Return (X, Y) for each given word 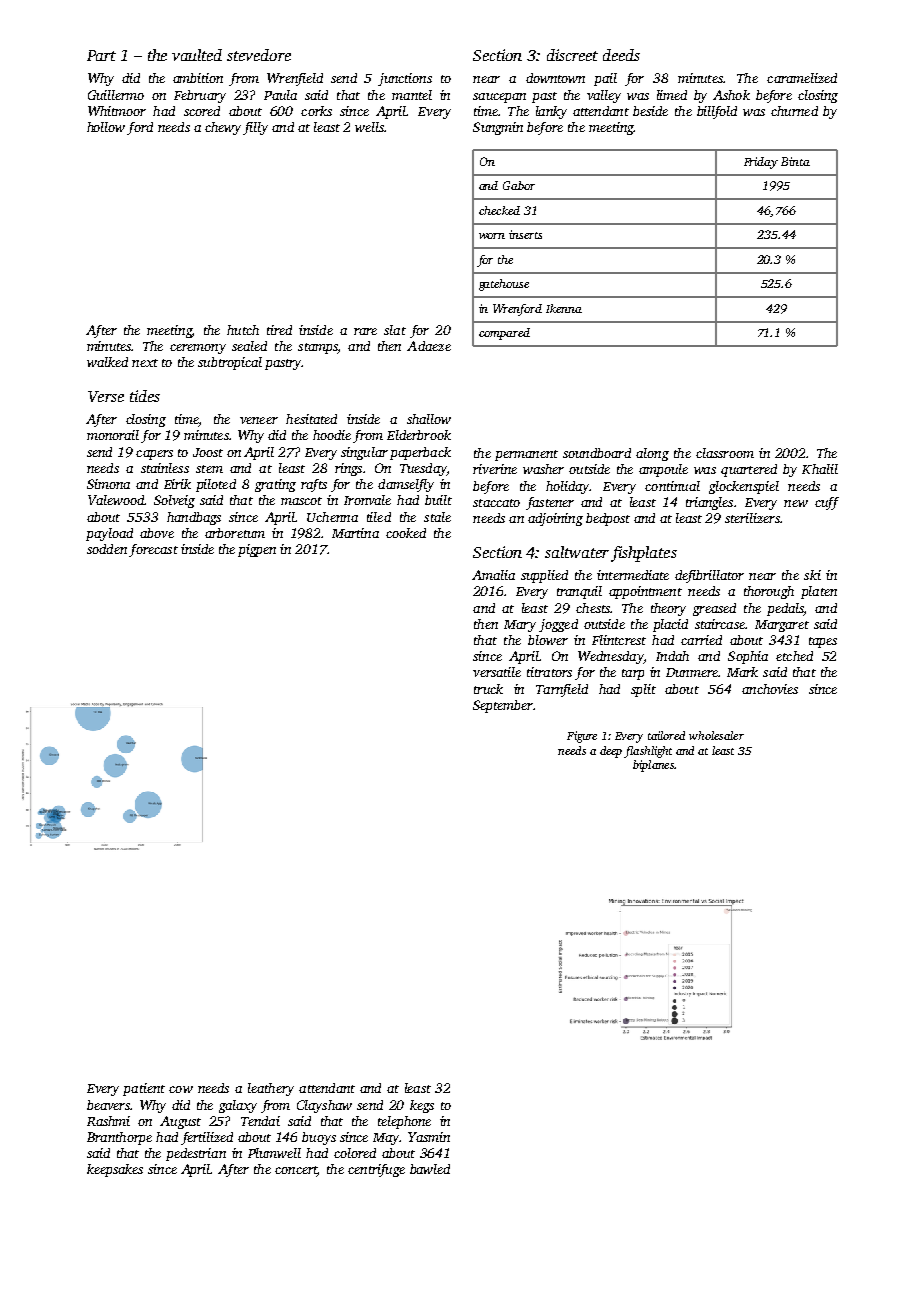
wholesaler (716, 735)
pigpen (257, 550)
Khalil (820, 469)
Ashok (731, 95)
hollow (106, 127)
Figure (582, 737)
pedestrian (196, 1154)
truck (488, 689)
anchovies (770, 689)
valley (604, 96)
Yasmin (429, 1137)
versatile (497, 672)
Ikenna (564, 308)
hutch (243, 330)
